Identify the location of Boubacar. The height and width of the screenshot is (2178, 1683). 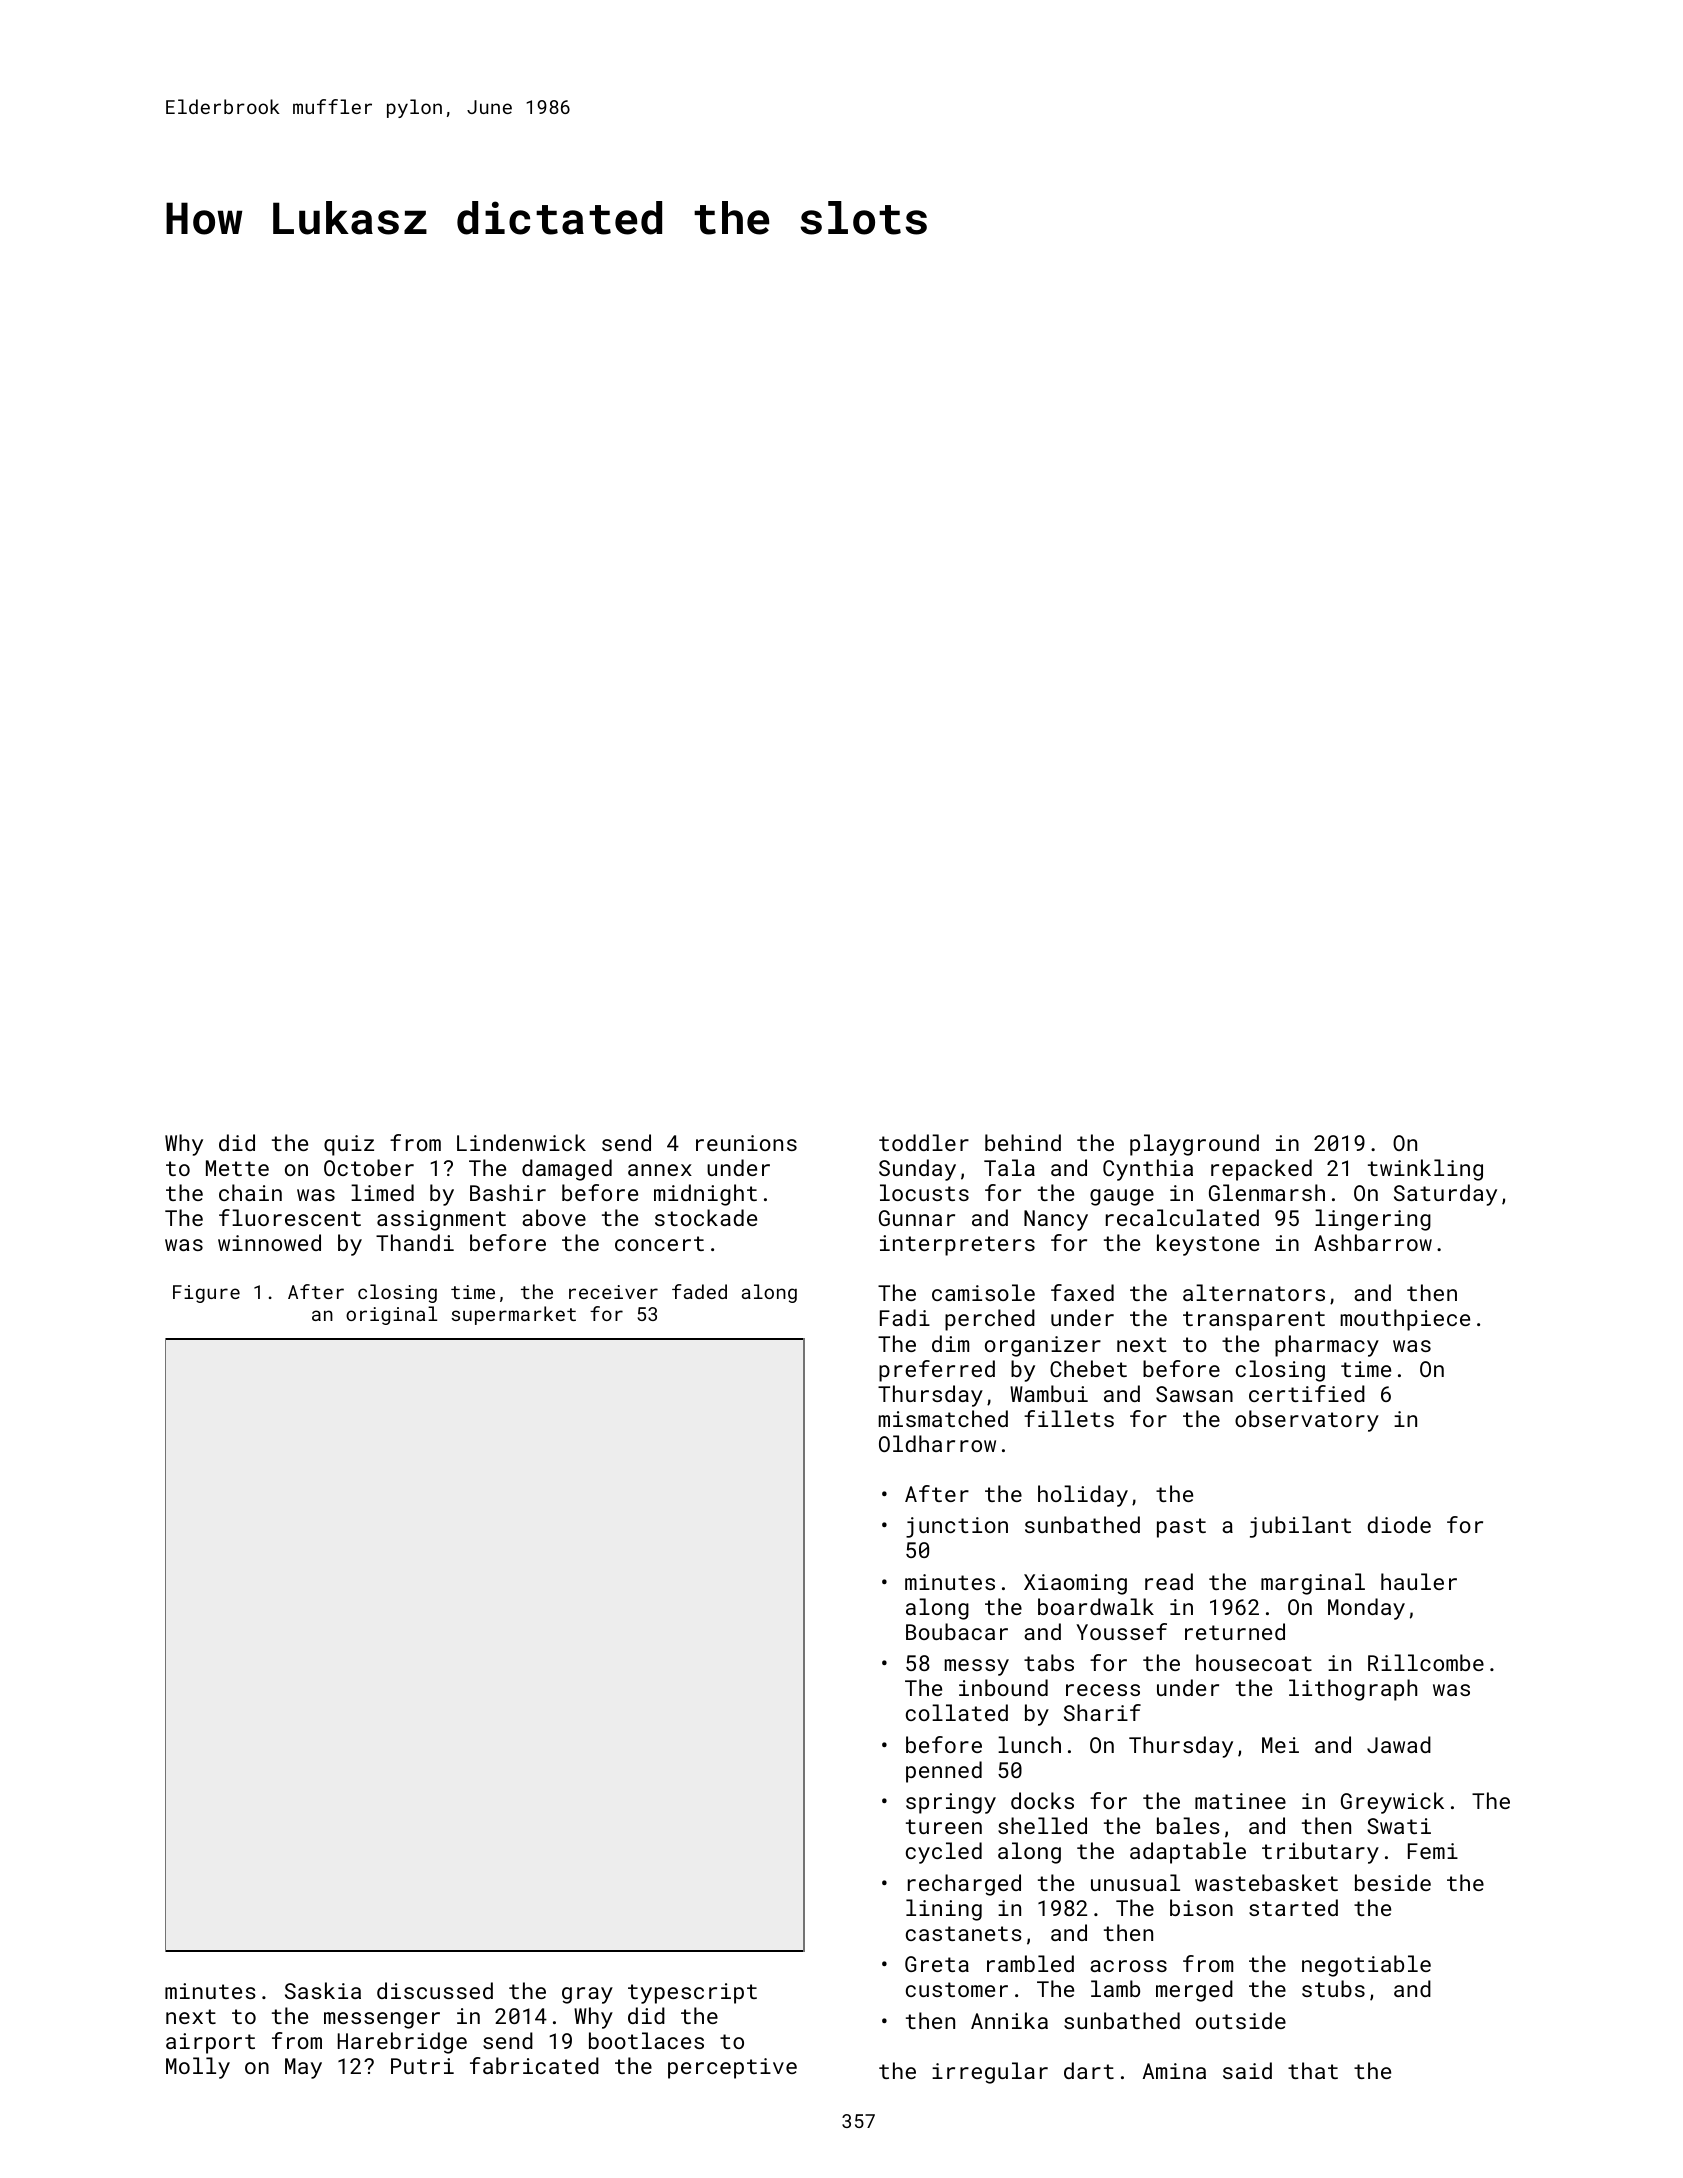
(957, 1631).
